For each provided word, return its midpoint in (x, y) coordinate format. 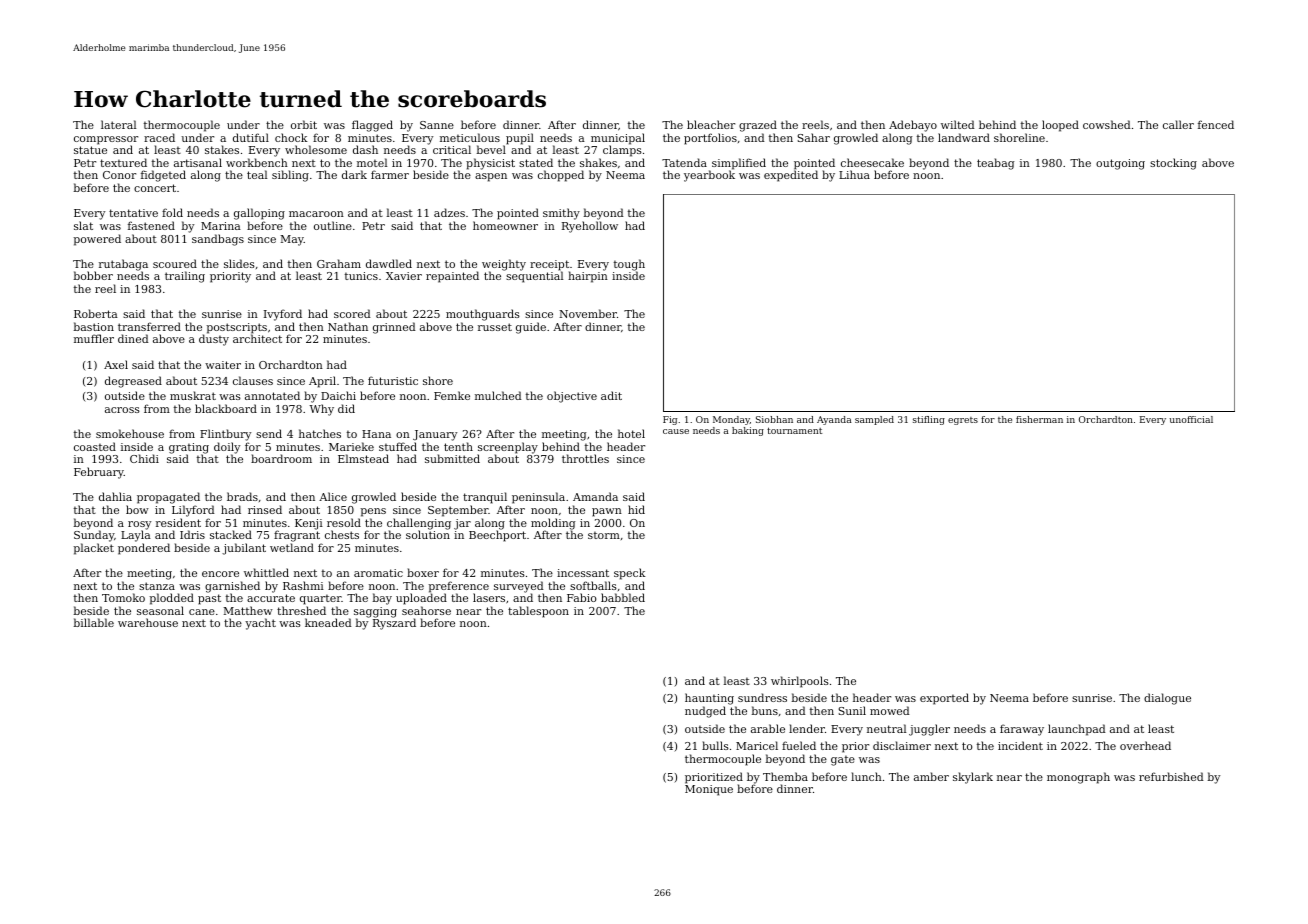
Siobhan (774, 419)
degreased (133, 382)
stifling (929, 420)
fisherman (1039, 419)
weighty (504, 265)
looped (1060, 126)
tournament (794, 430)
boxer (423, 572)
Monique (709, 790)
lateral (118, 124)
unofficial (1191, 419)
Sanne (437, 125)
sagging (375, 613)
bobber (93, 275)
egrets (963, 421)
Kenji (309, 524)
